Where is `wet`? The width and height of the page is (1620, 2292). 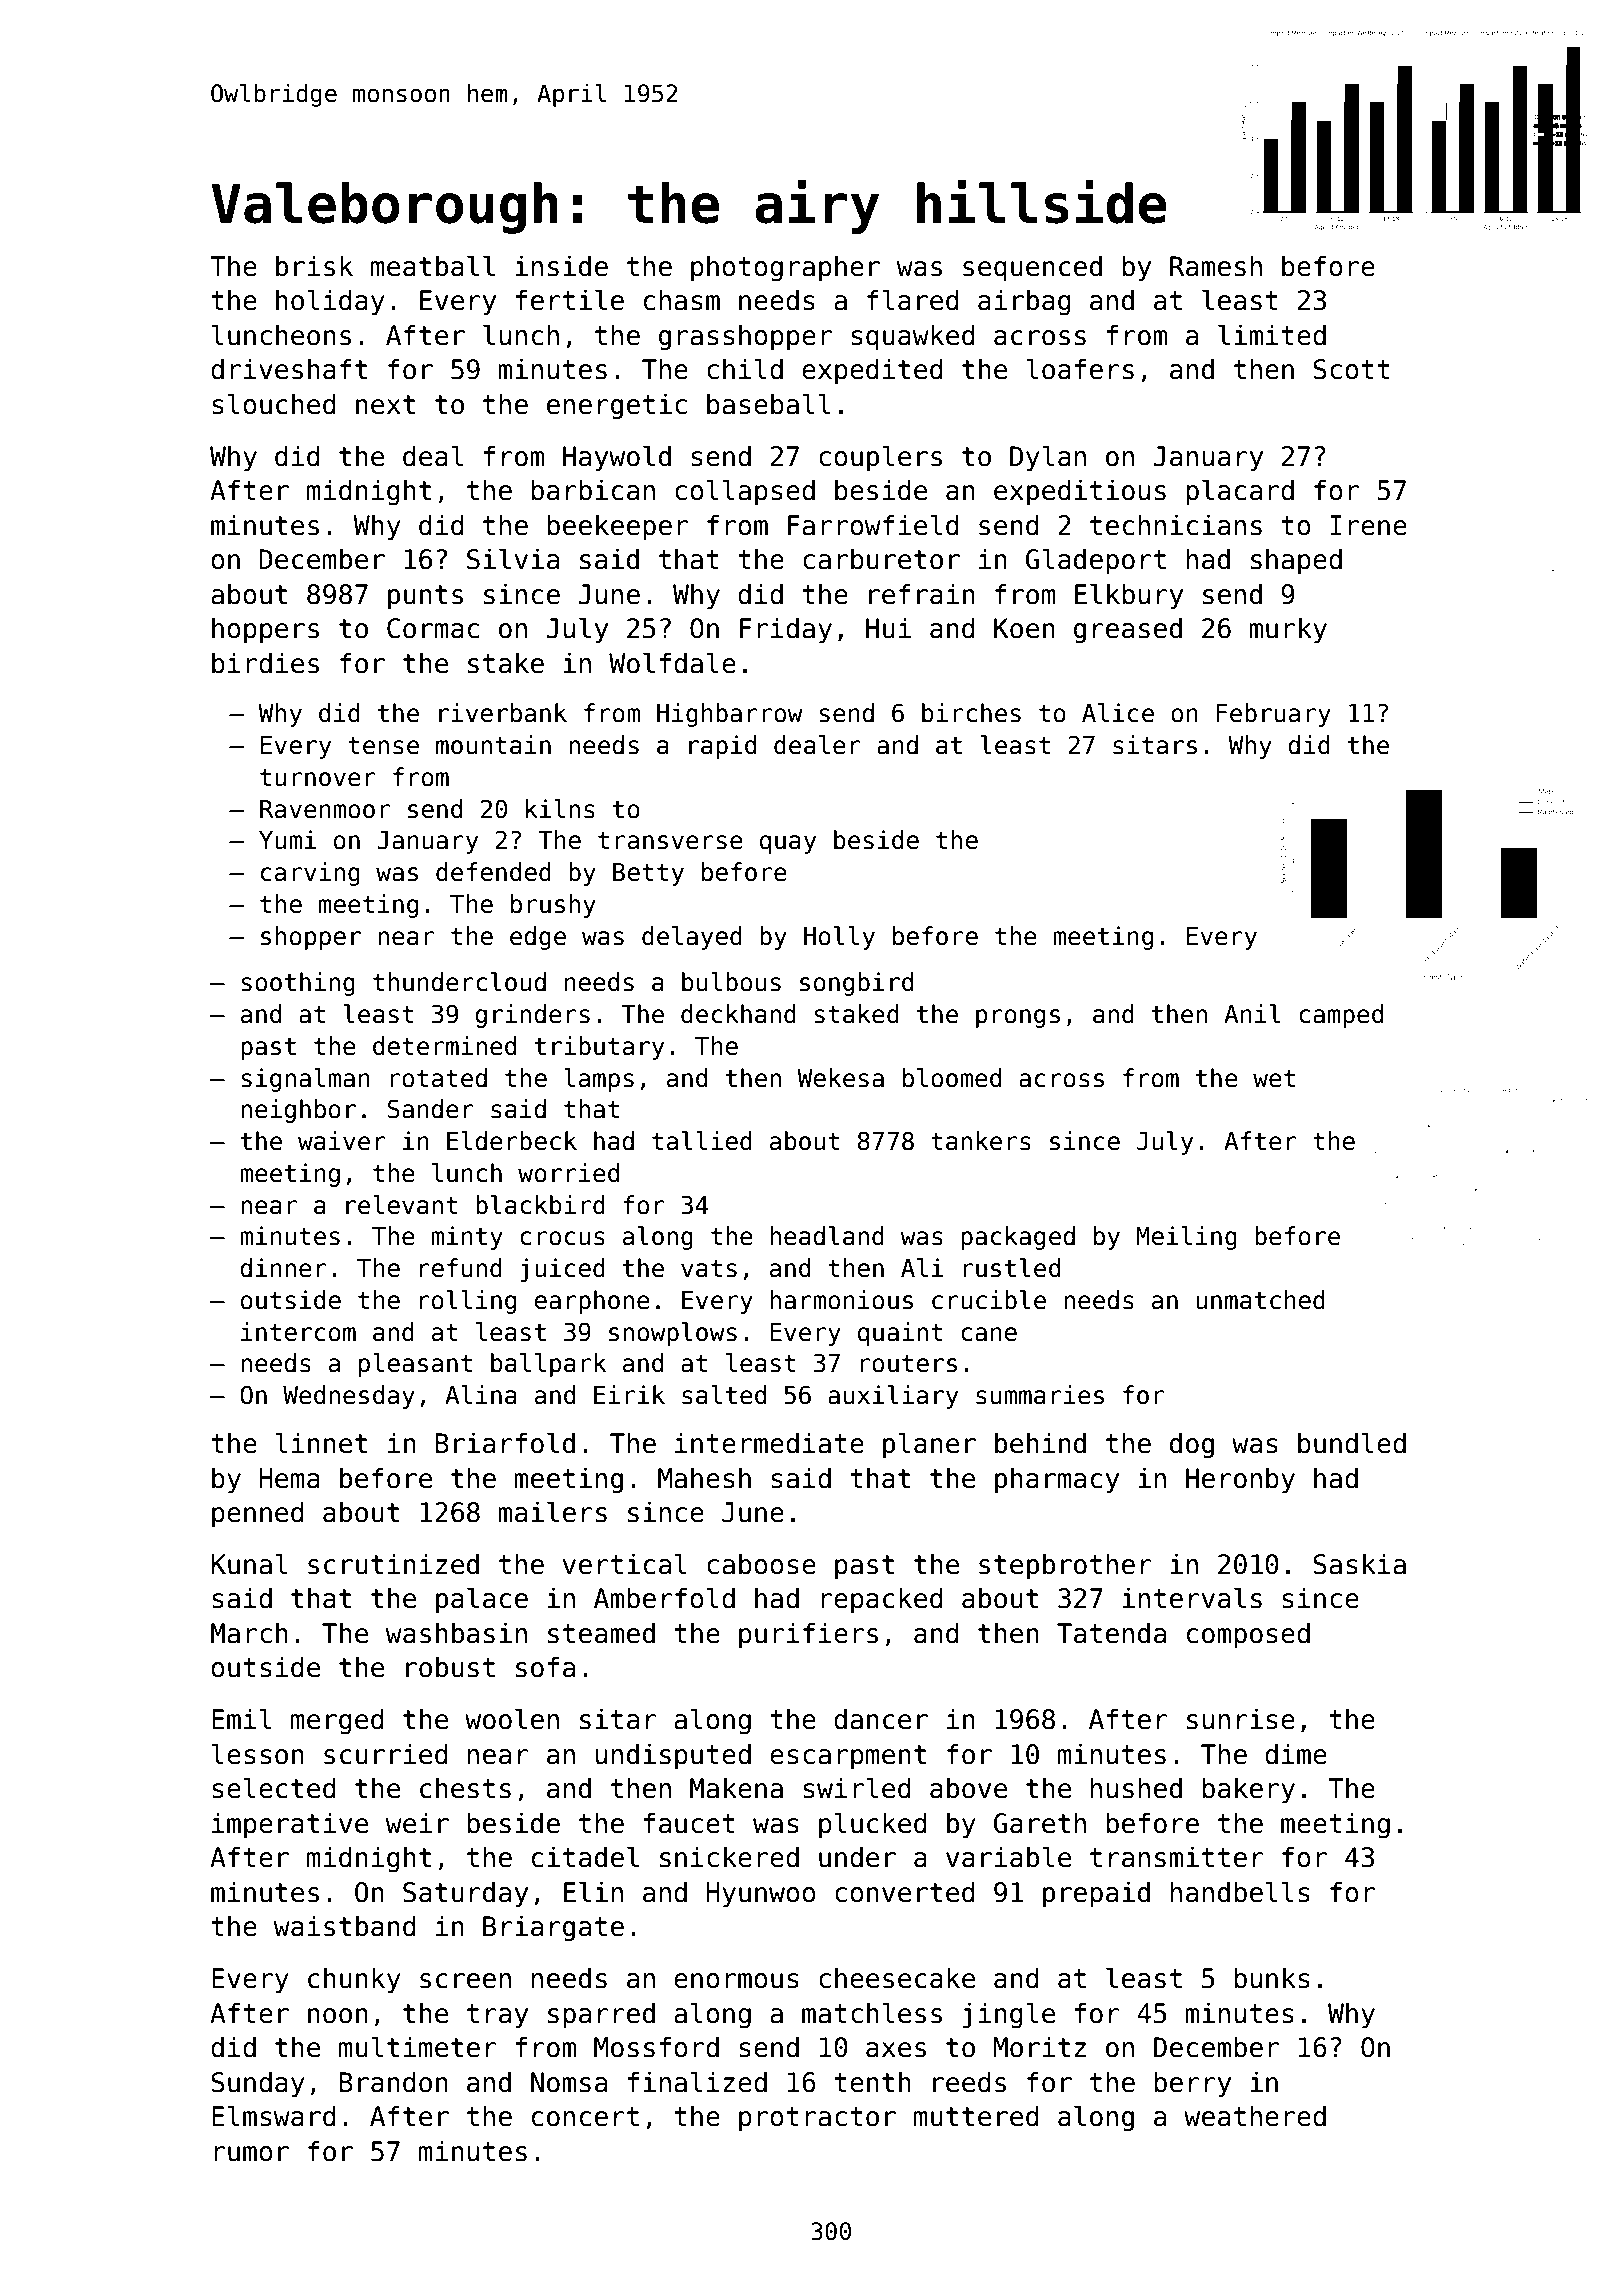 wet is located at coordinates (1274, 1079).
